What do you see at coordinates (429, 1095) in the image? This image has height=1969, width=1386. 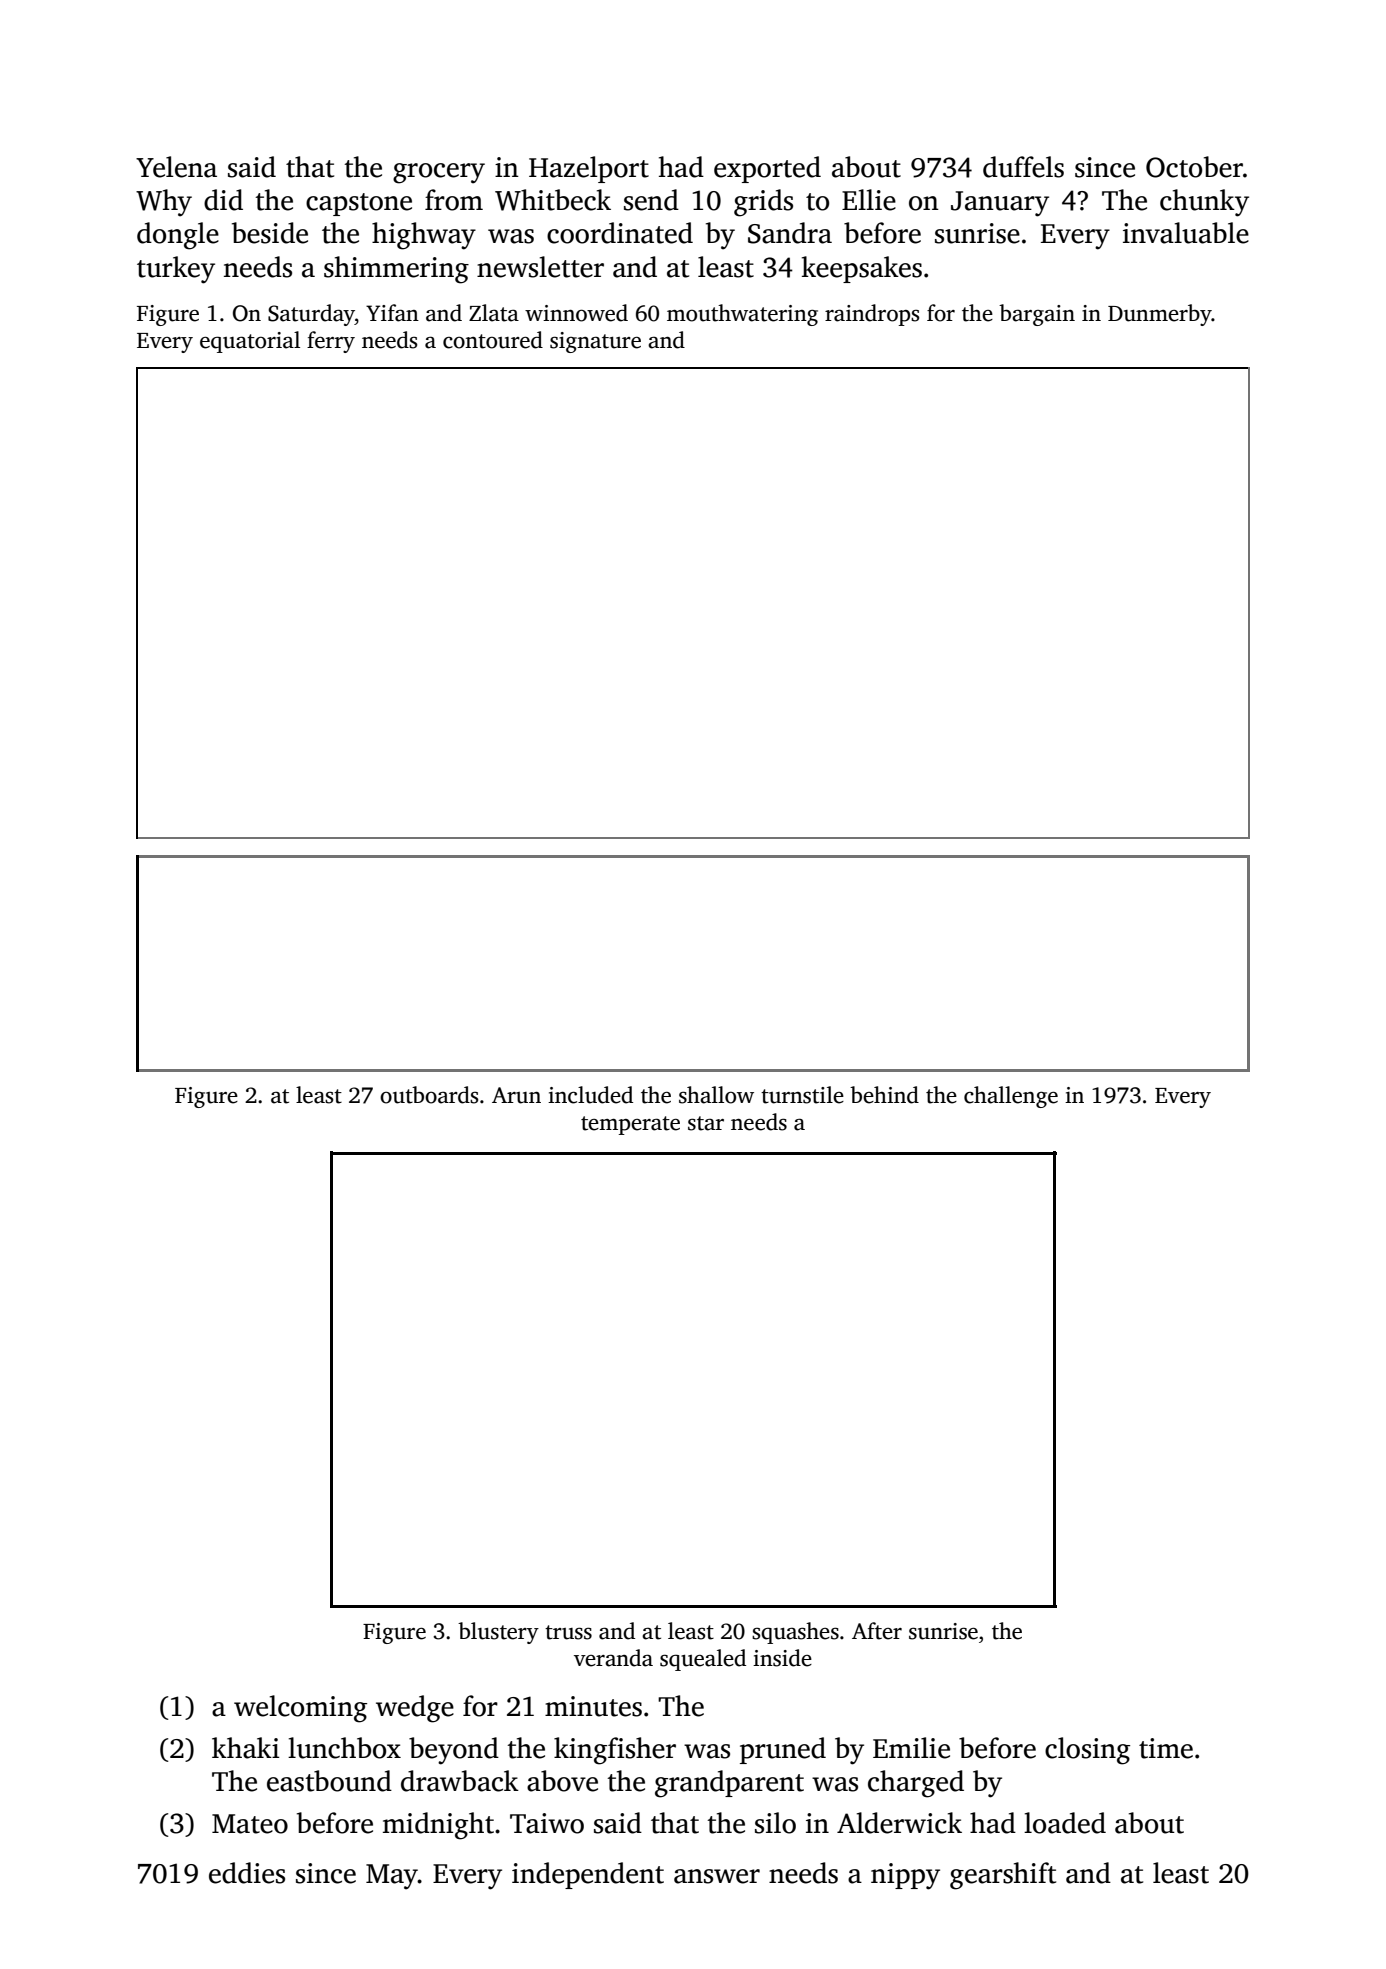 I see `outboards` at bounding box center [429, 1095].
